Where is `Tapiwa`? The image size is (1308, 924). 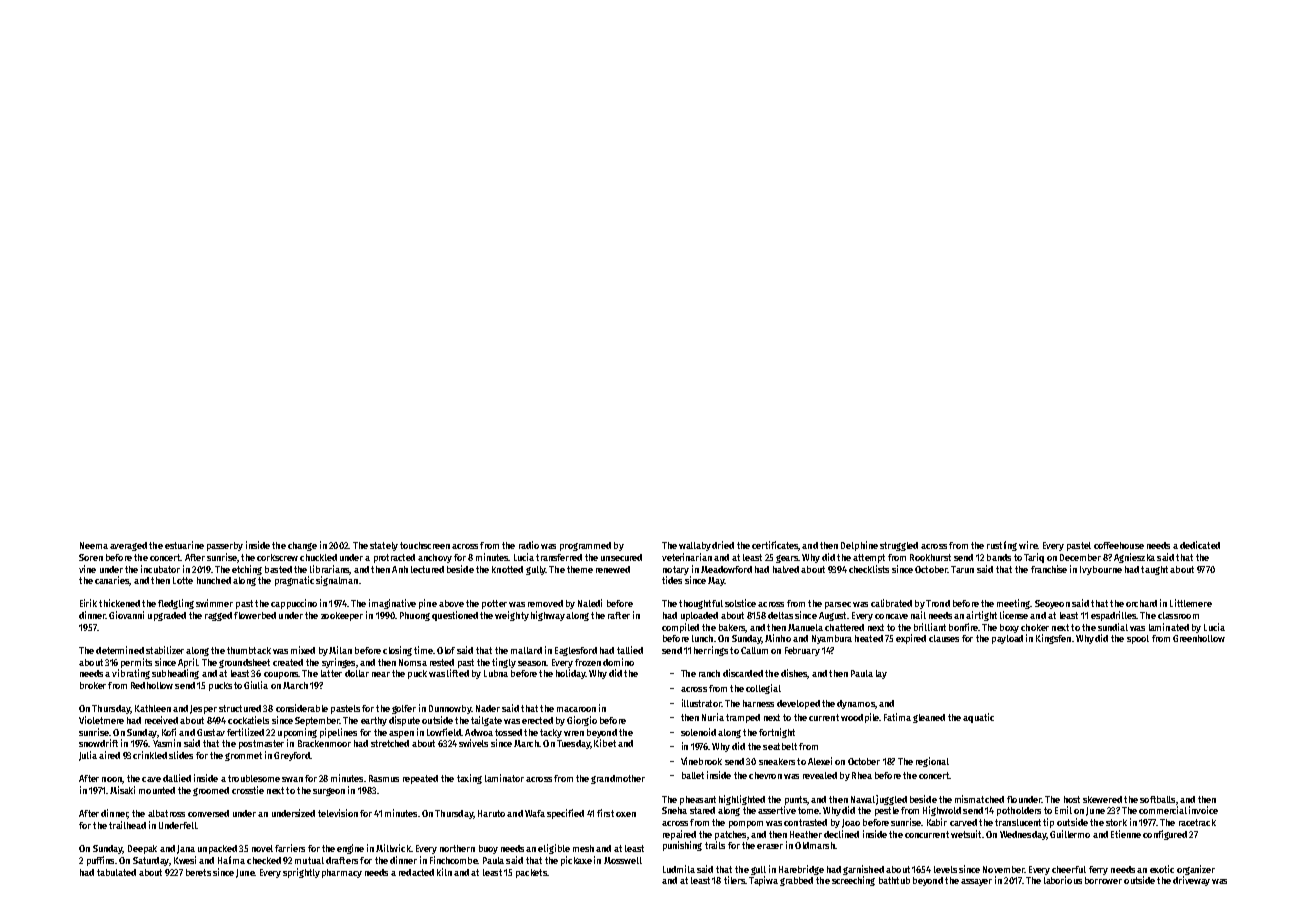 Tapiwa is located at coordinates (763, 881).
